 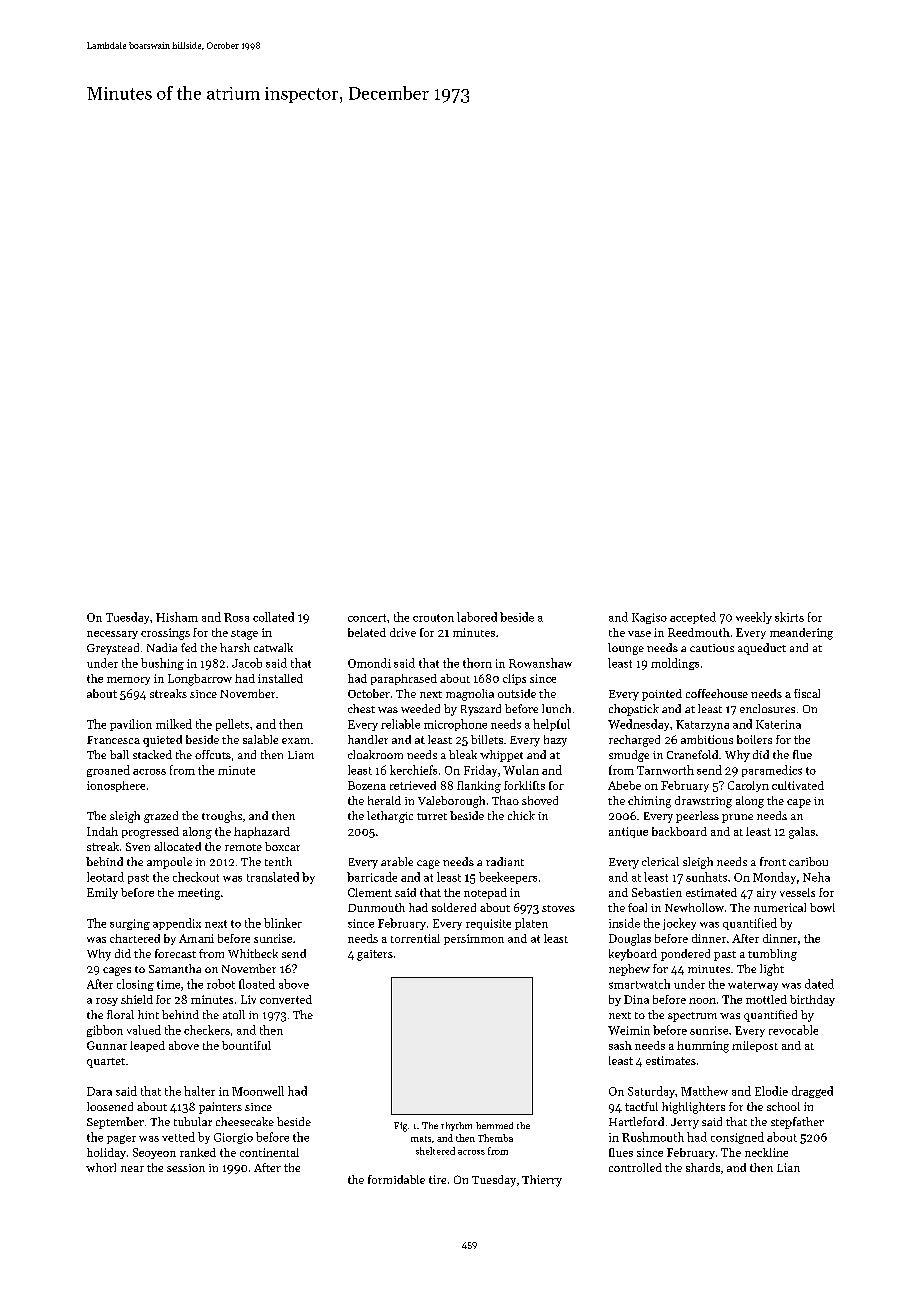 What do you see at coordinates (130, 924) in the image?
I see `surging` at bounding box center [130, 924].
